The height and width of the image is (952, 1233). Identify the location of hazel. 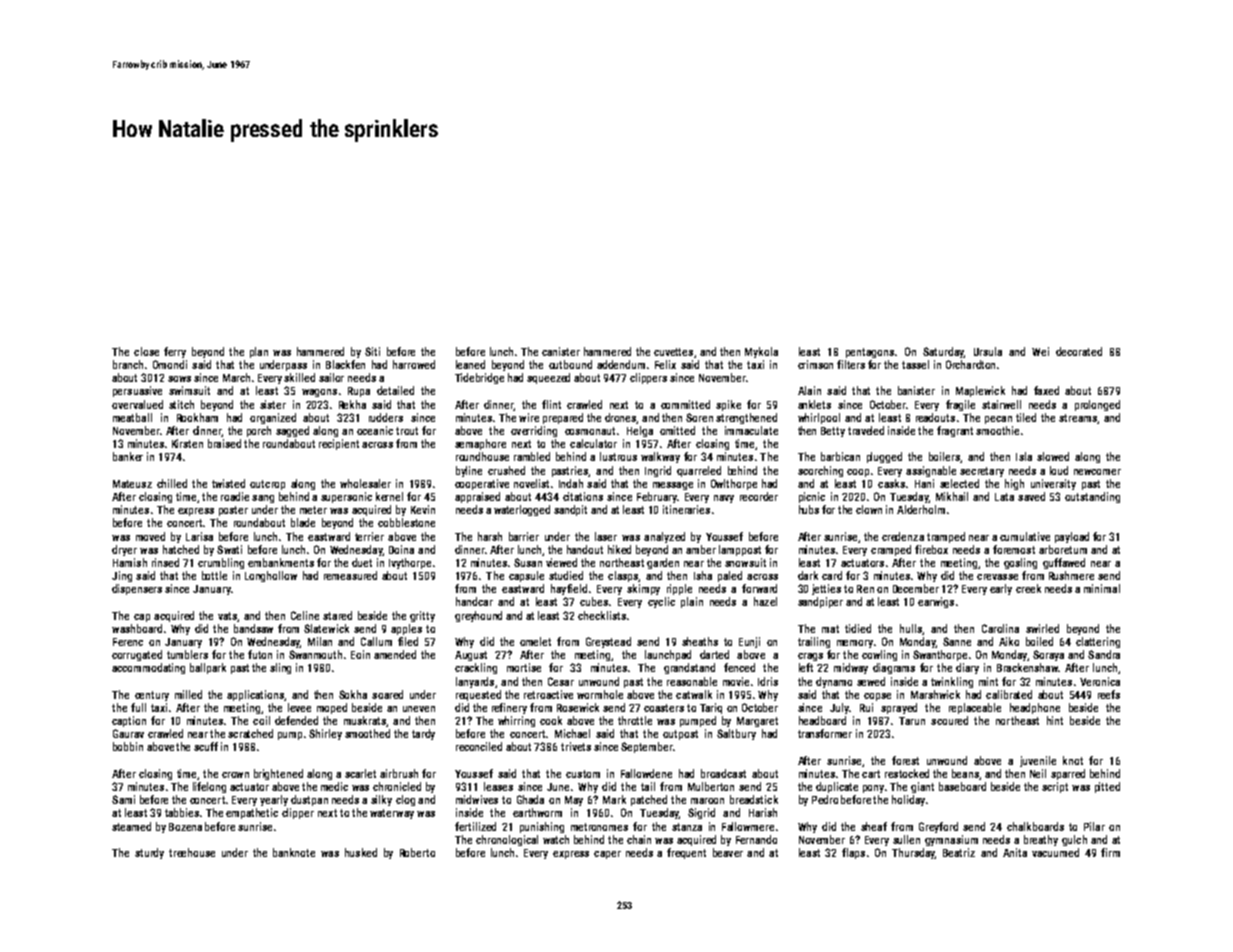
(765, 601).
